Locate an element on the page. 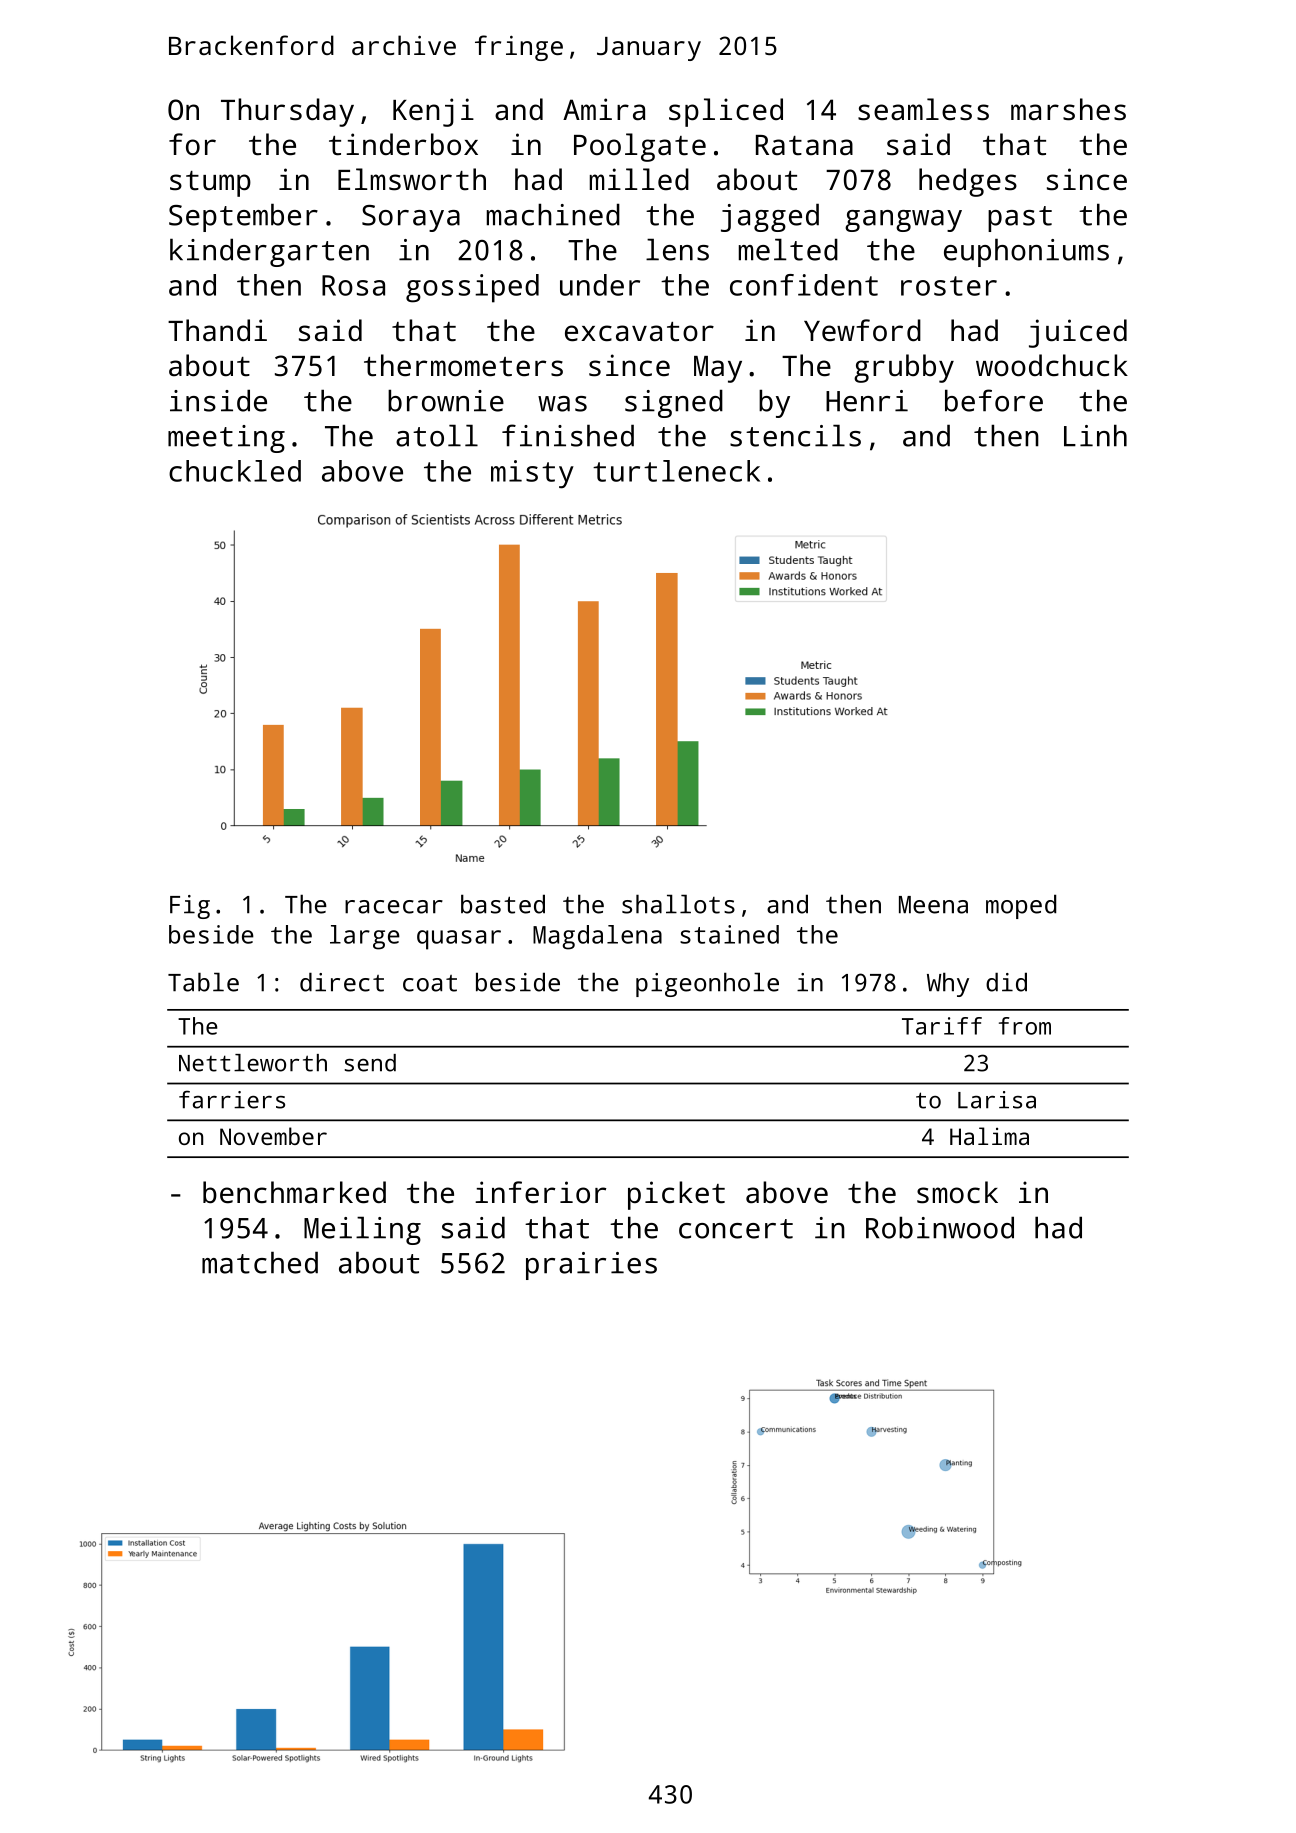 The width and height of the page is (1296, 1833). Robinwood is located at coordinates (940, 1227).
